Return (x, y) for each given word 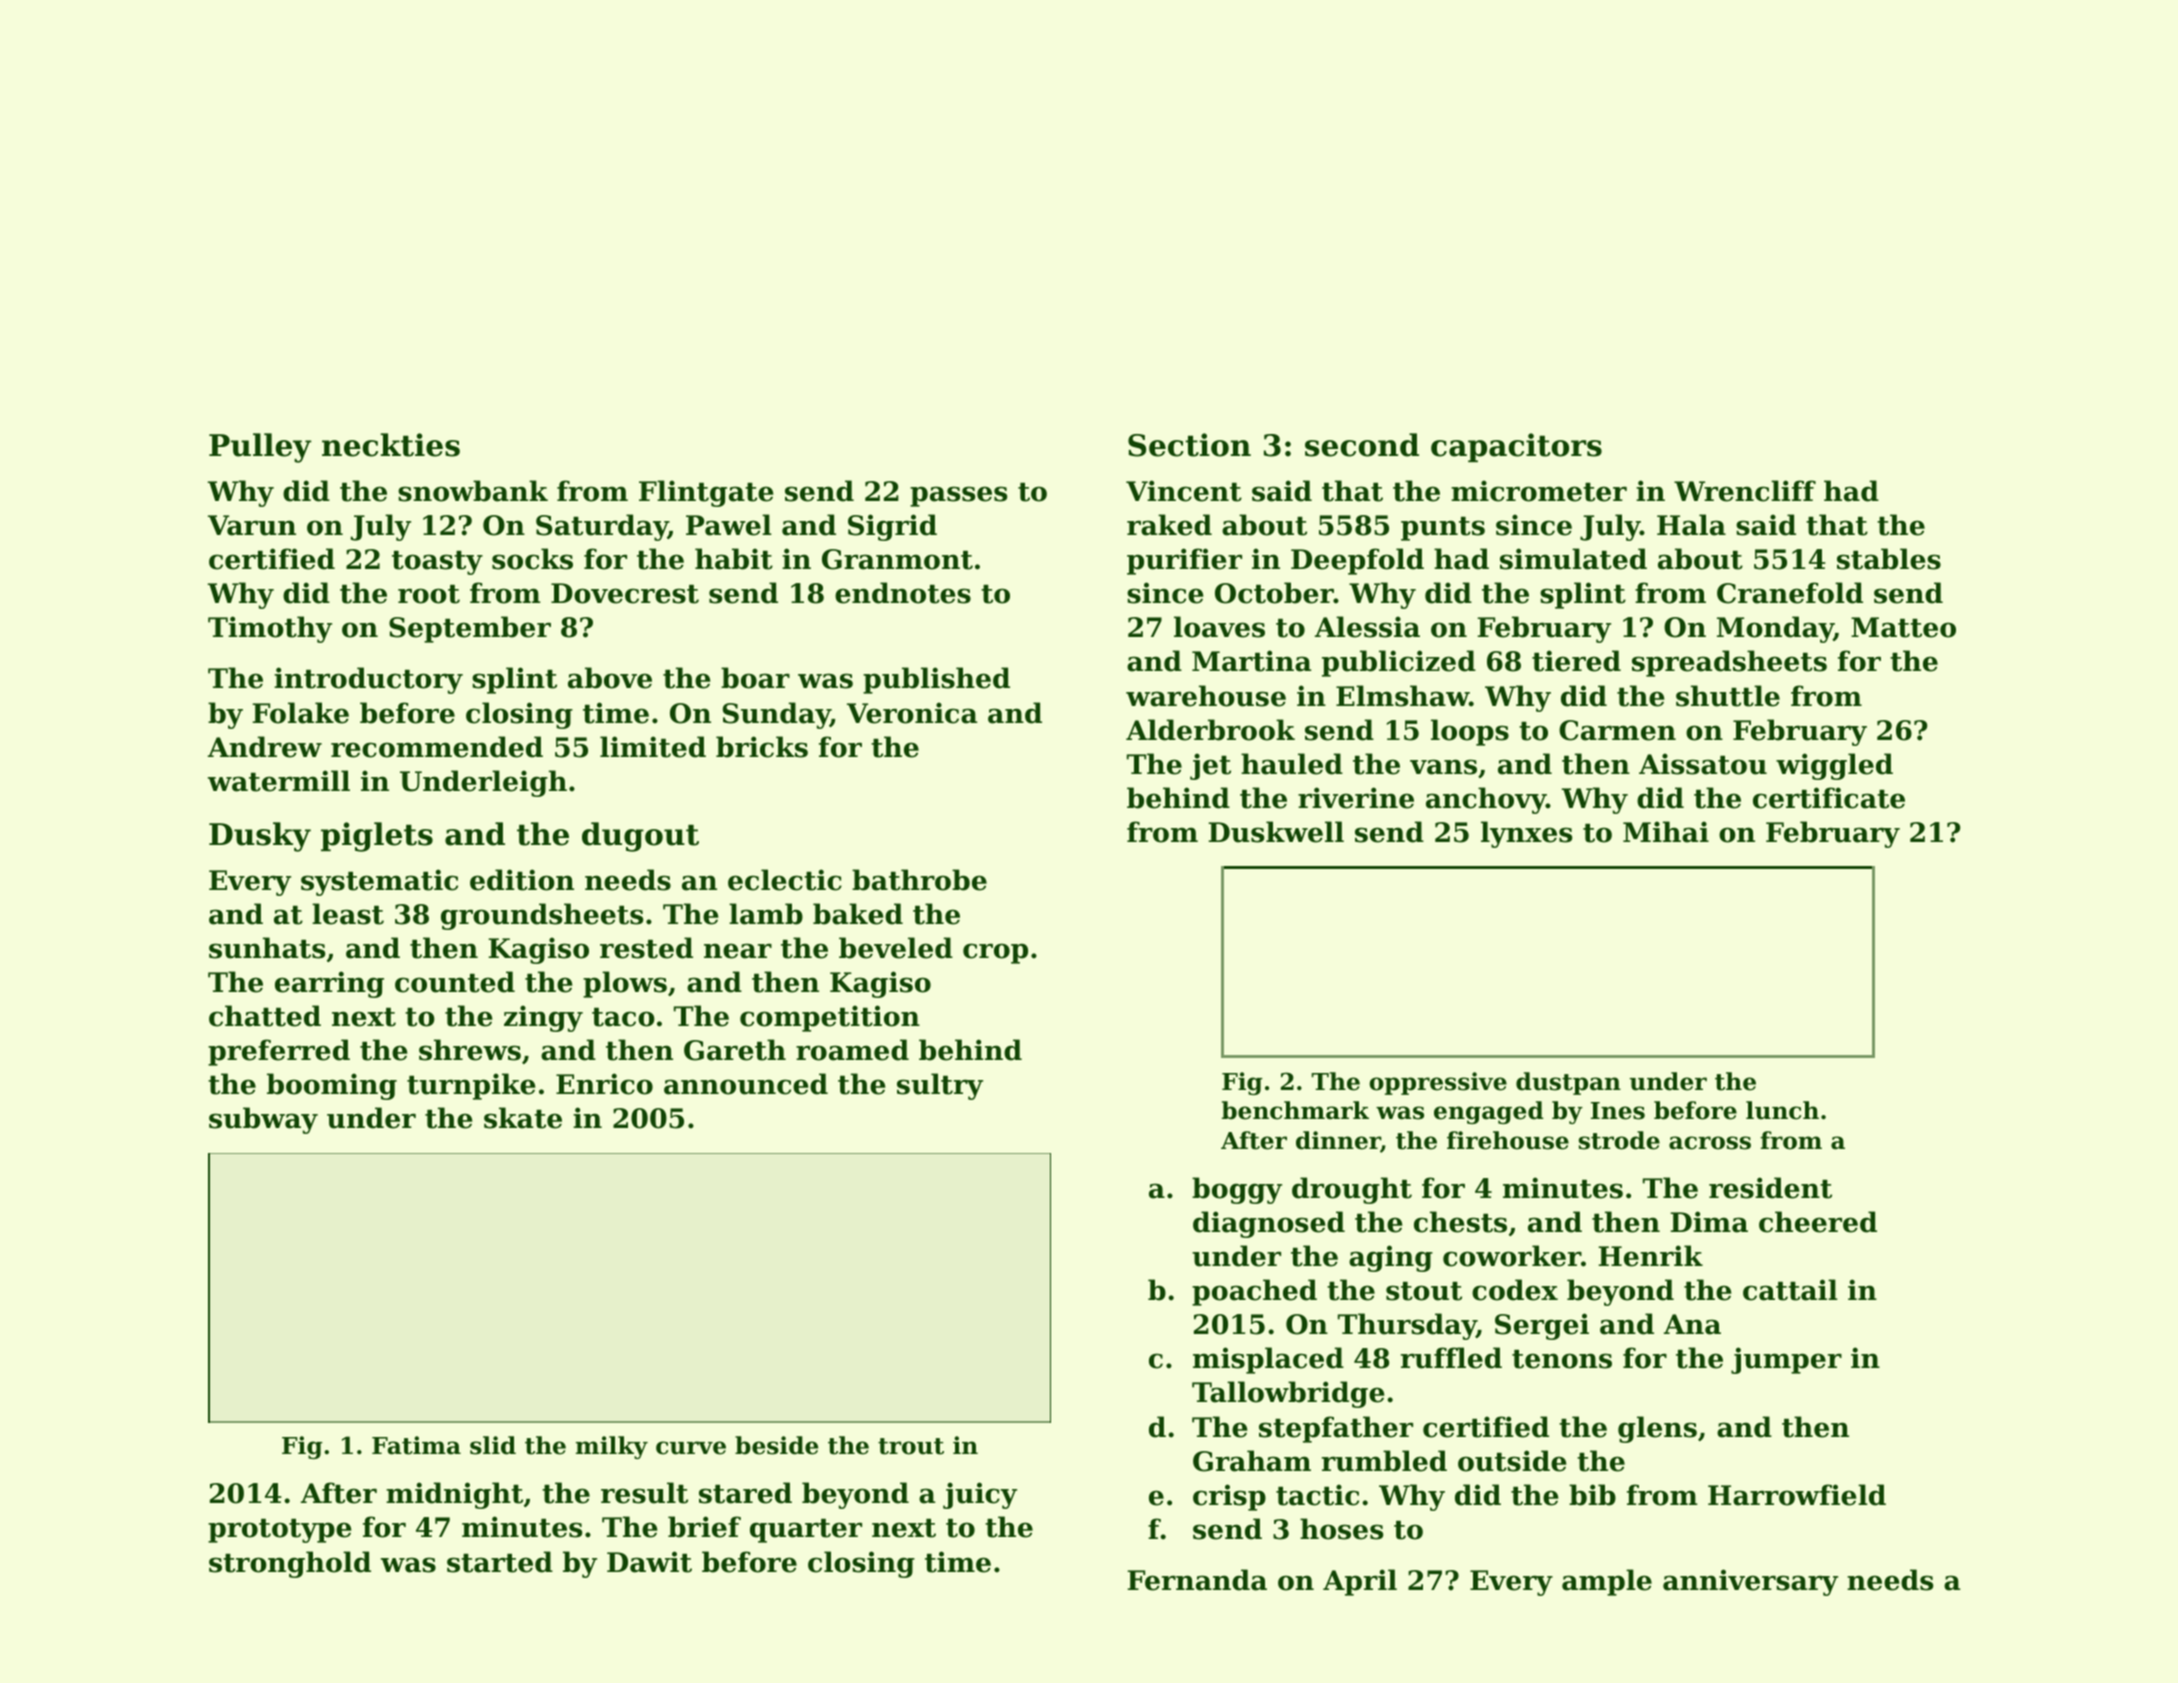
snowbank (473, 491)
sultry (940, 1086)
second (1362, 445)
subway (263, 1120)
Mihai (1666, 832)
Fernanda (1197, 1580)
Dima (1709, 1222)
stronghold (290, 1564)
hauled (1292, 764)
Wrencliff (1745, 491)
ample (1607, 1582)
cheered (1818, 1222)
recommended (437, 747)
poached (1254, 1292)
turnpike (471, 1086)
